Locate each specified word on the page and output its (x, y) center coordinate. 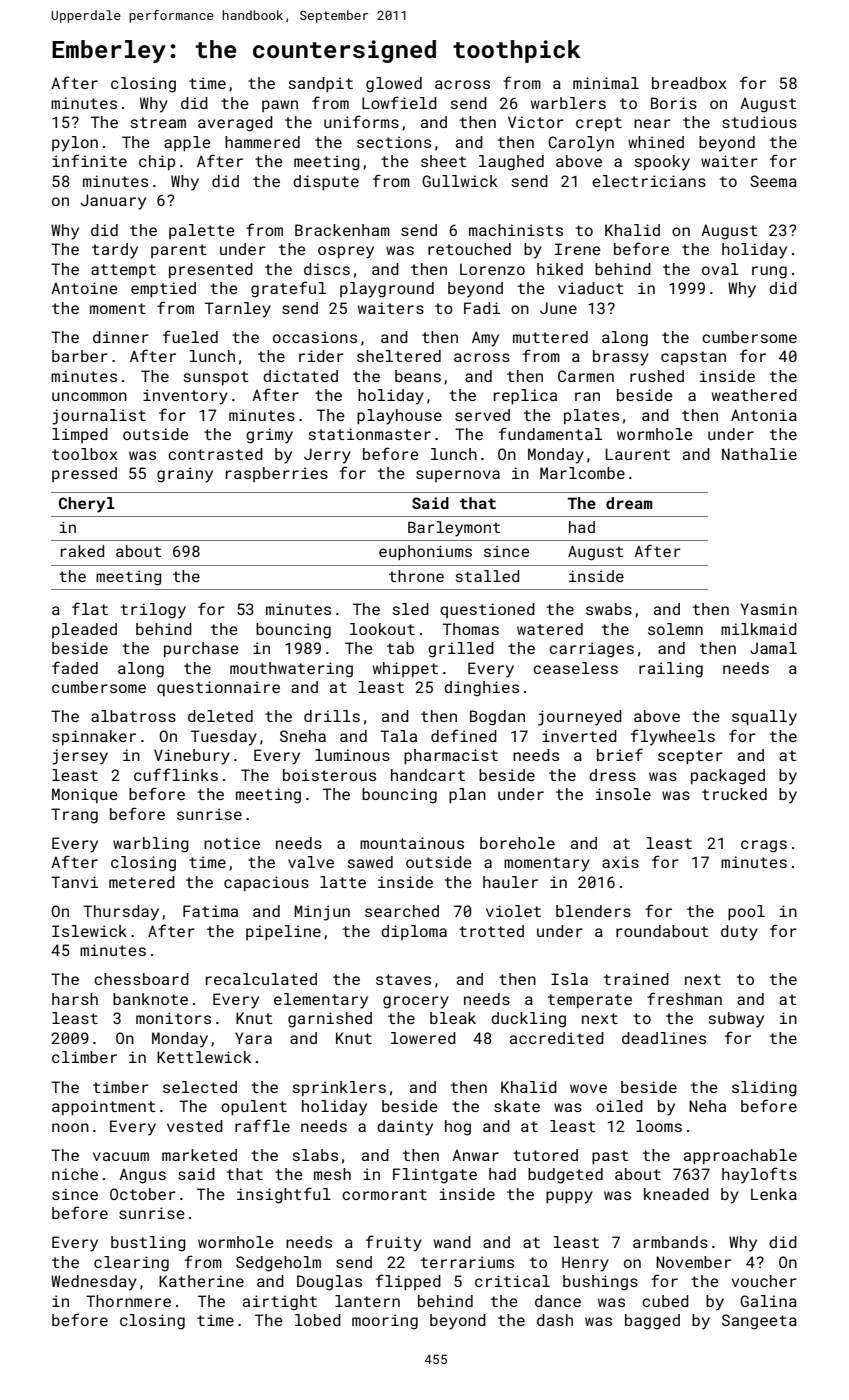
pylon (75, 144)
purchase (201, 649)
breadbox (689, 83)
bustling (148, 1244)
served (482, 415)
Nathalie (759, 454)
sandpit (321, 85)
